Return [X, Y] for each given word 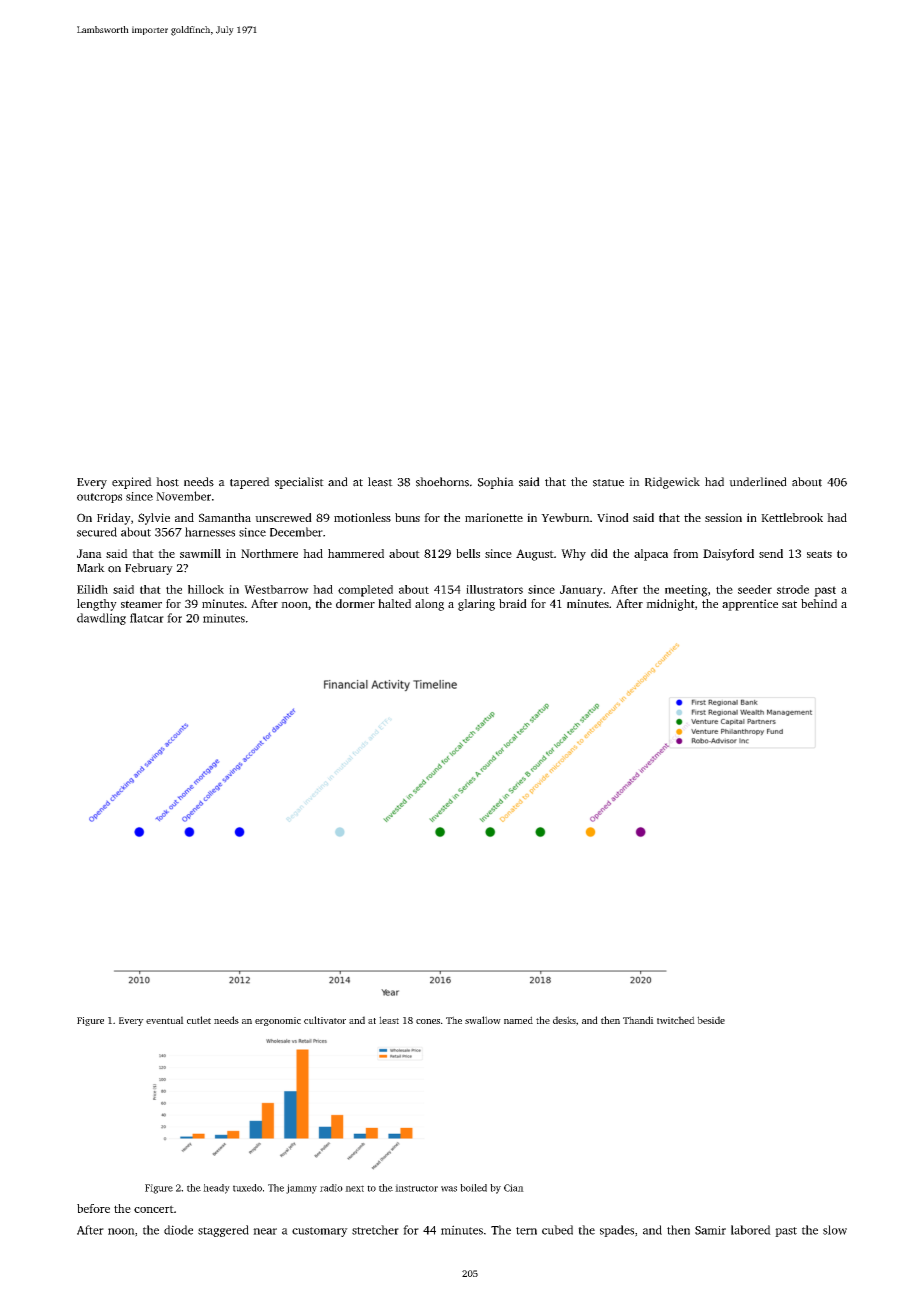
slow [835, 1230]
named [518, 1020]
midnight [670, 605]
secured [97, 532]
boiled [473, 1188]
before [93, 1208]
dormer [355, 603]
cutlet [199, 1020]
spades [617, 1231]
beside [711, 1020]
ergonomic [278, 1021]
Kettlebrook [792, 517]
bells [468, 553]
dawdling [101, 619]
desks [564, 1020]
